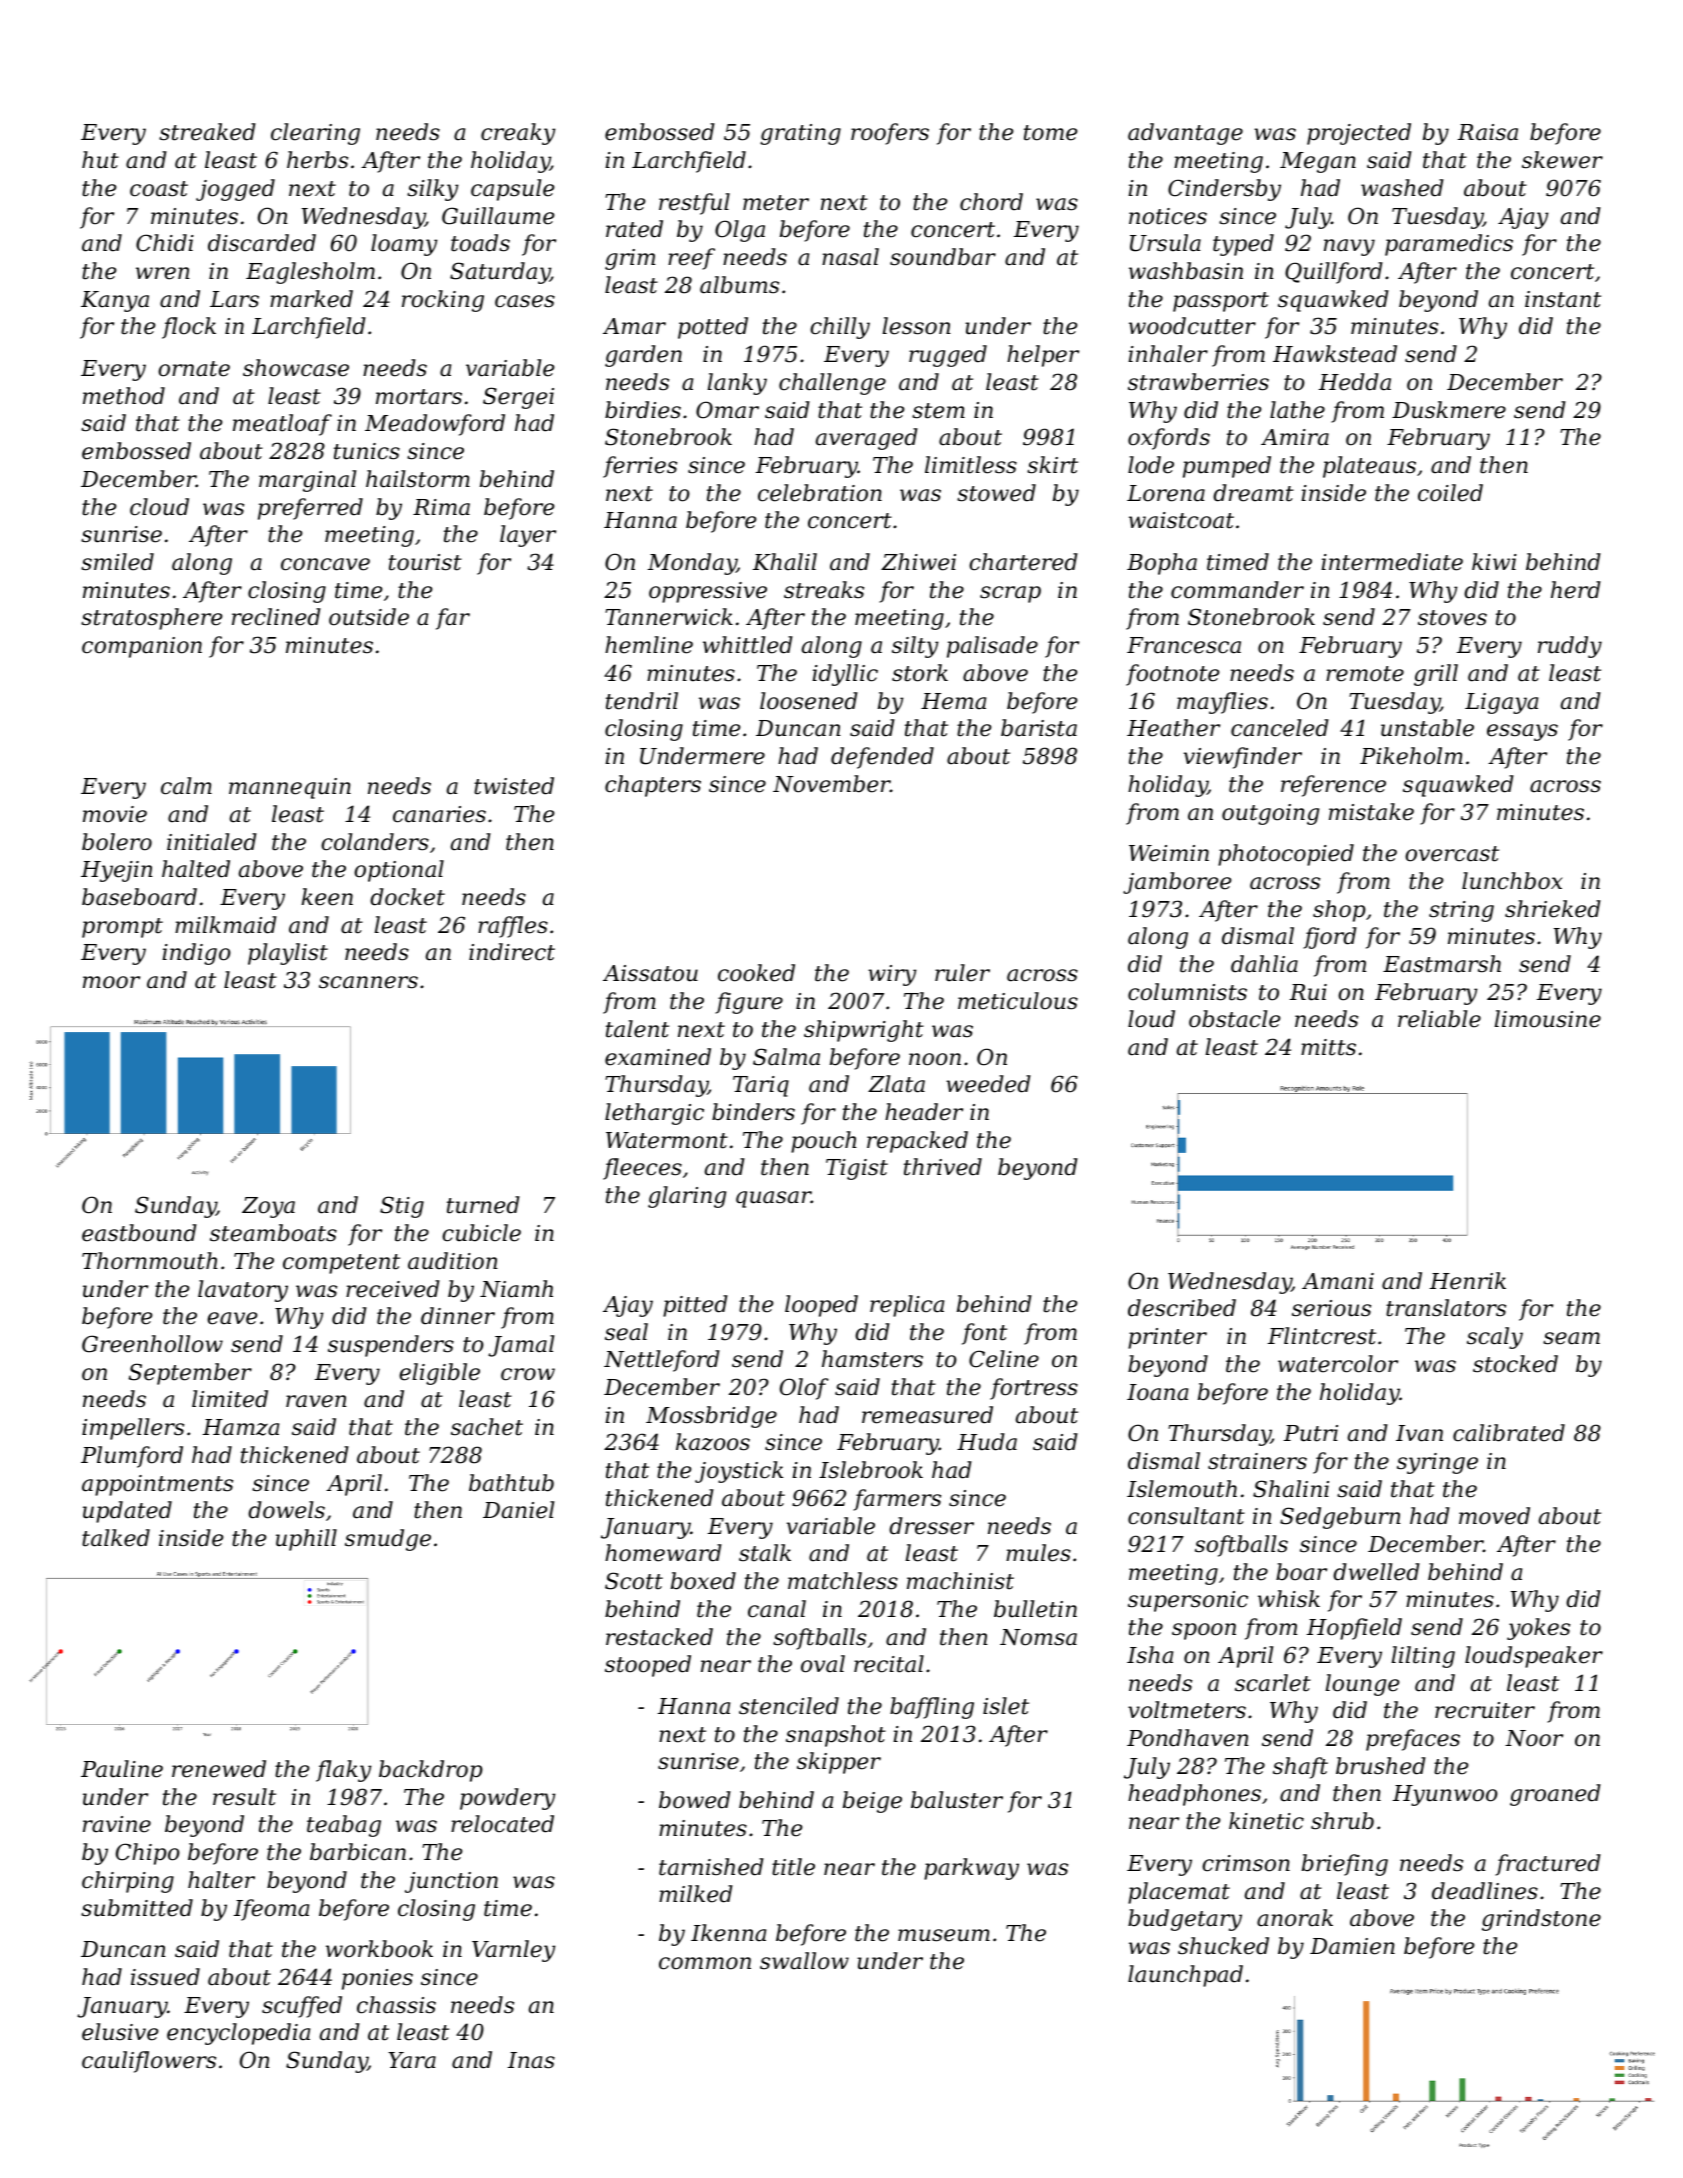 This document has width=1683, height=2178. What do you see at coordinates (1488, 132) in the document?
I see `Raisa` at bounding box center [1488, 132].
